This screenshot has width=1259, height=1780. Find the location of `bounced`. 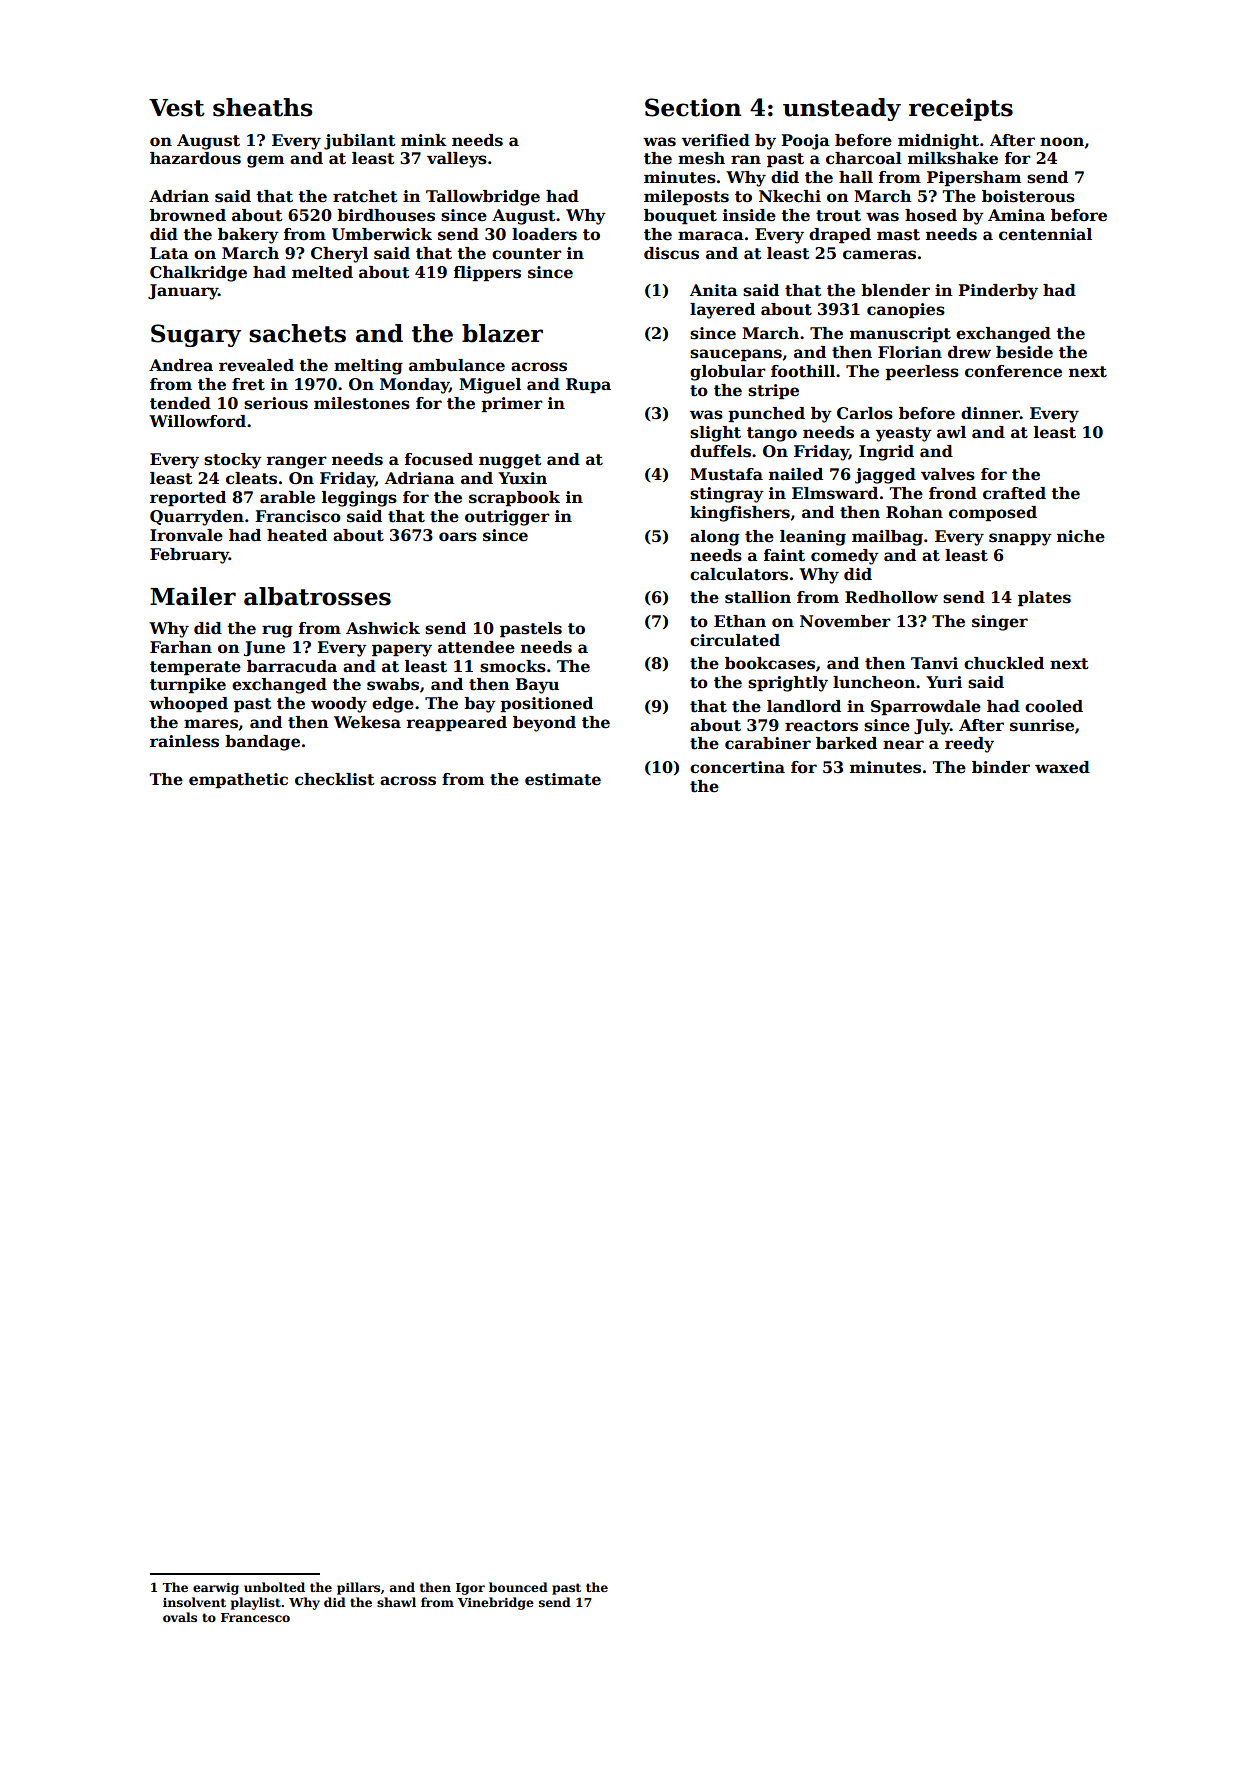

bounced is located at coordinates (518, 1587).
